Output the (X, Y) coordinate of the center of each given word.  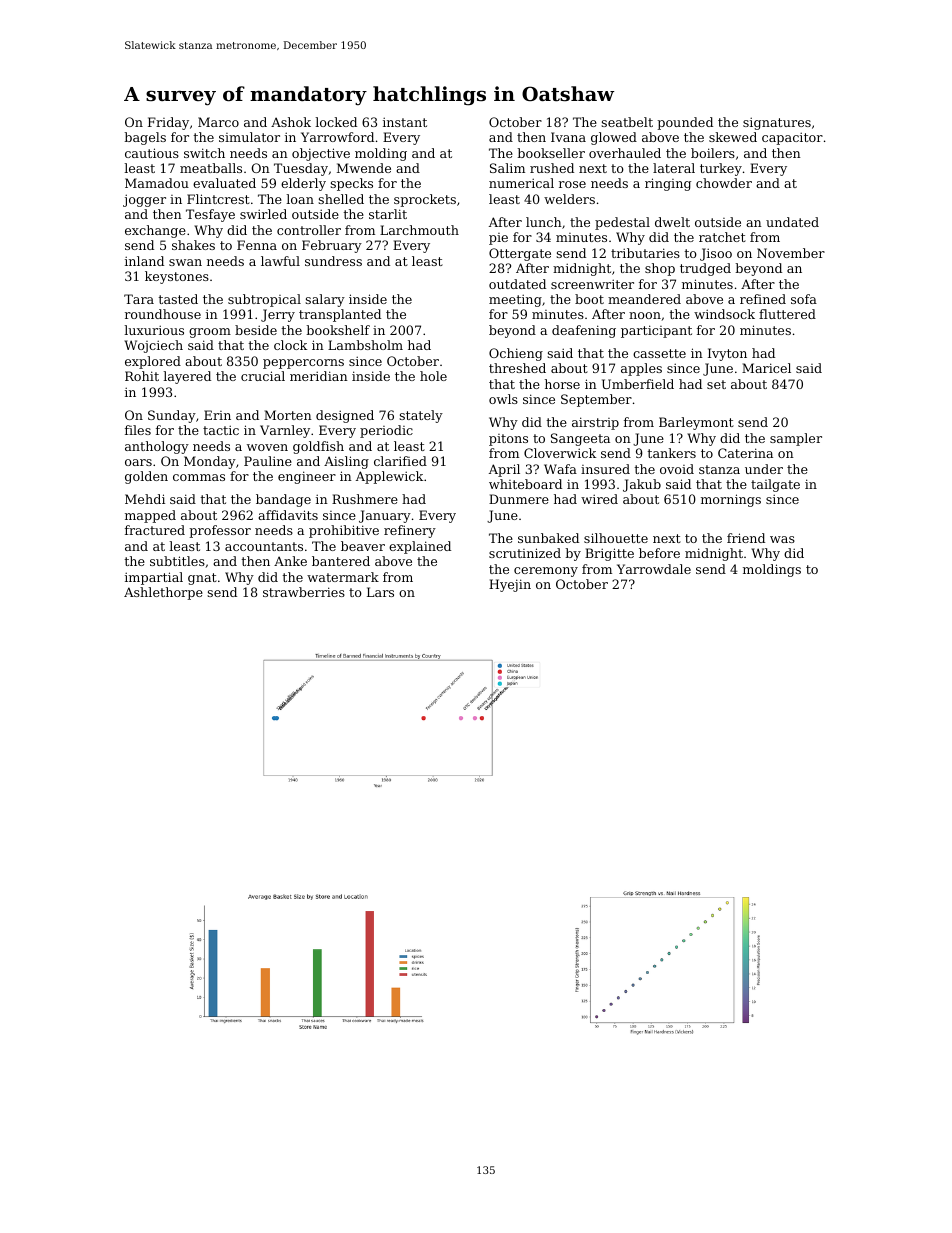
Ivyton (727, 354)
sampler (796, 439)
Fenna (257, 245)
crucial (263, 376)
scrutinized (525, 553)
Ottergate (520, 254)
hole (433, 376)
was (782, 539)
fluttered (787, 314)
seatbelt (627, 122)
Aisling (346, 462)
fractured (155, 530)
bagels (145, 138)
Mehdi (145, 499)
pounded (685, 123)
